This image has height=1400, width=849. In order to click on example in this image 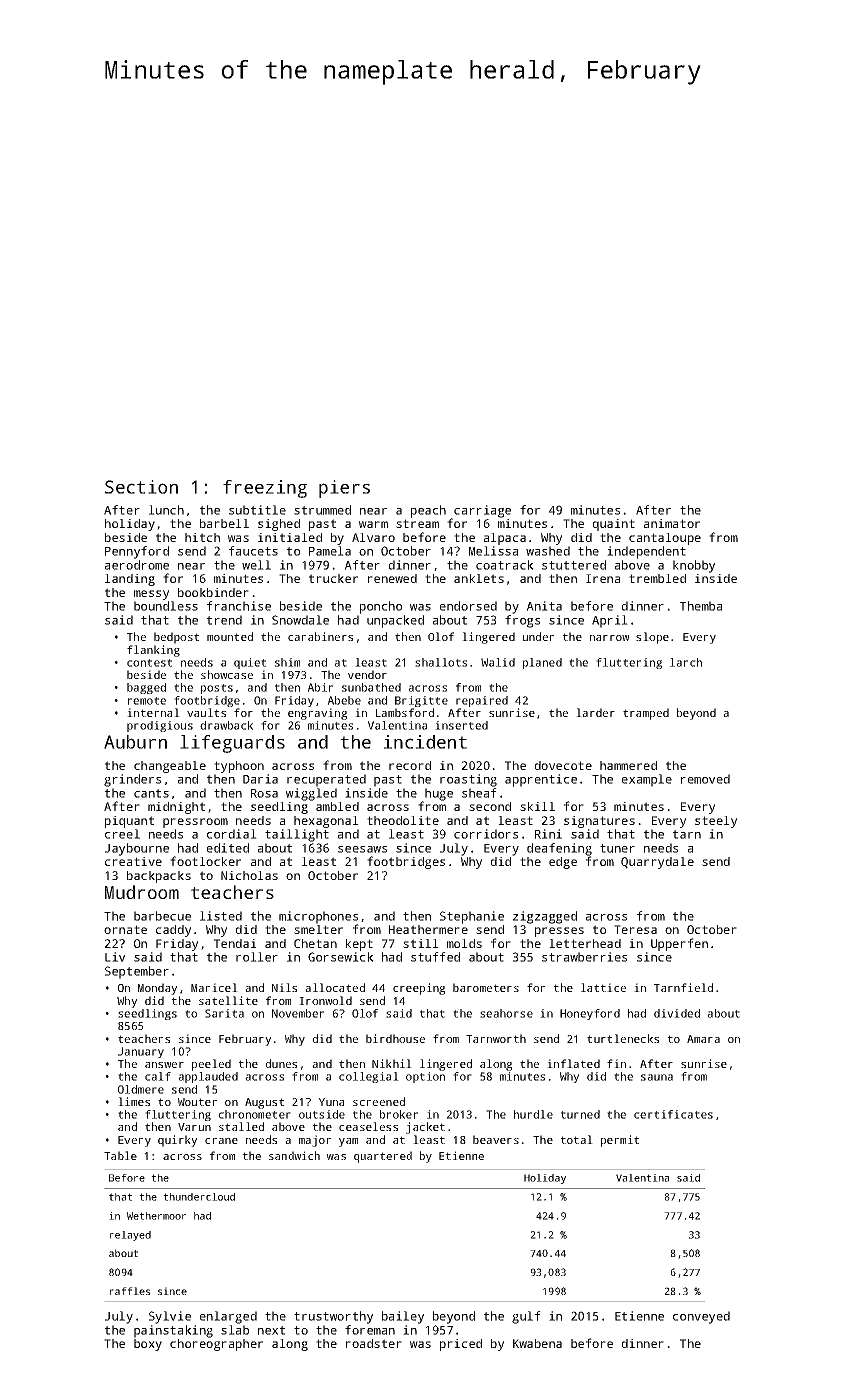, I will do `click(647, 780)`.
